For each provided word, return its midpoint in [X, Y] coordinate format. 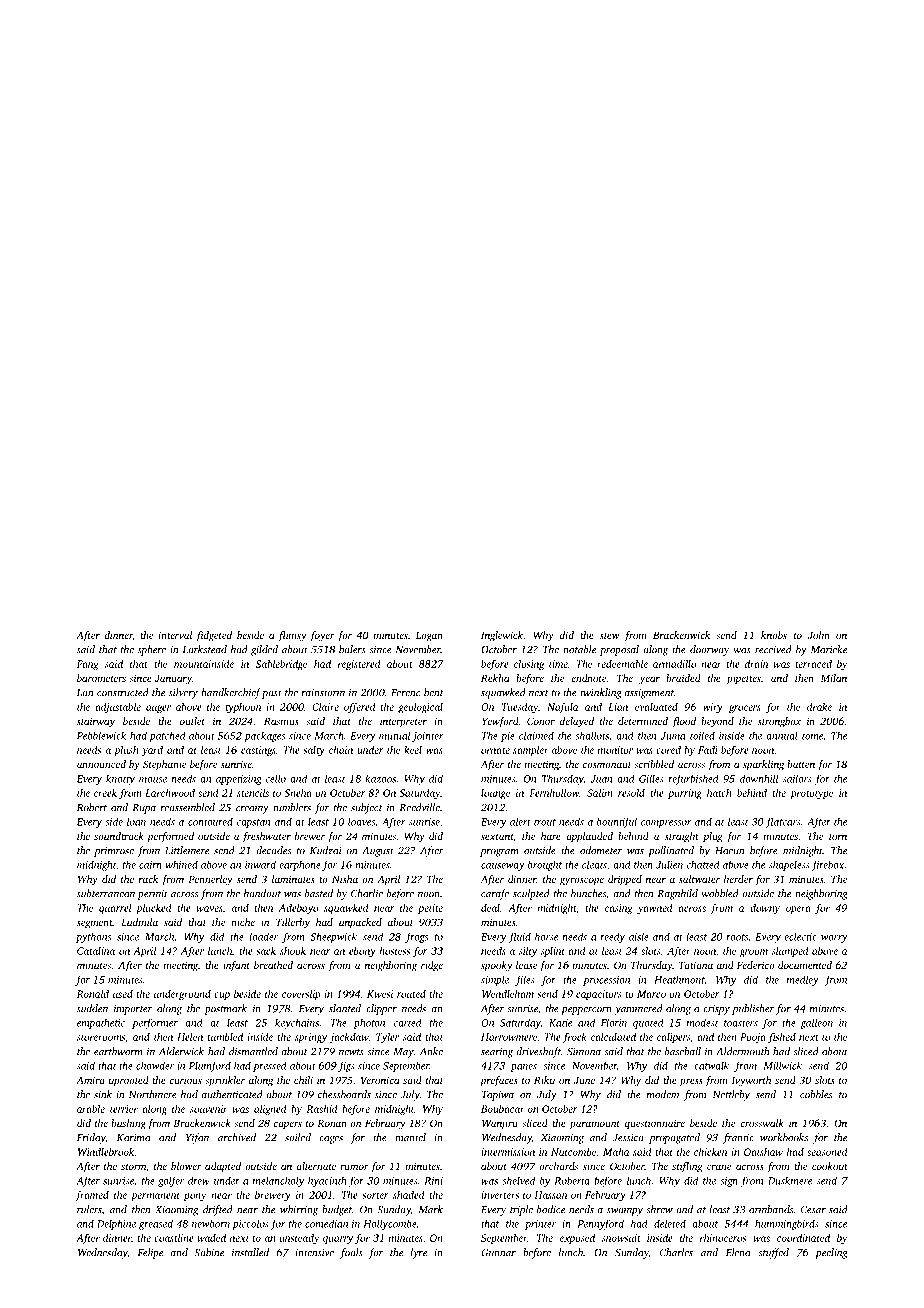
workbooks [784, 1137]
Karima [133, 1138]
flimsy [292, 636]
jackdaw [349, 1038]
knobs [774, 635]
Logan [429, 636]
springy [311, 1038]
